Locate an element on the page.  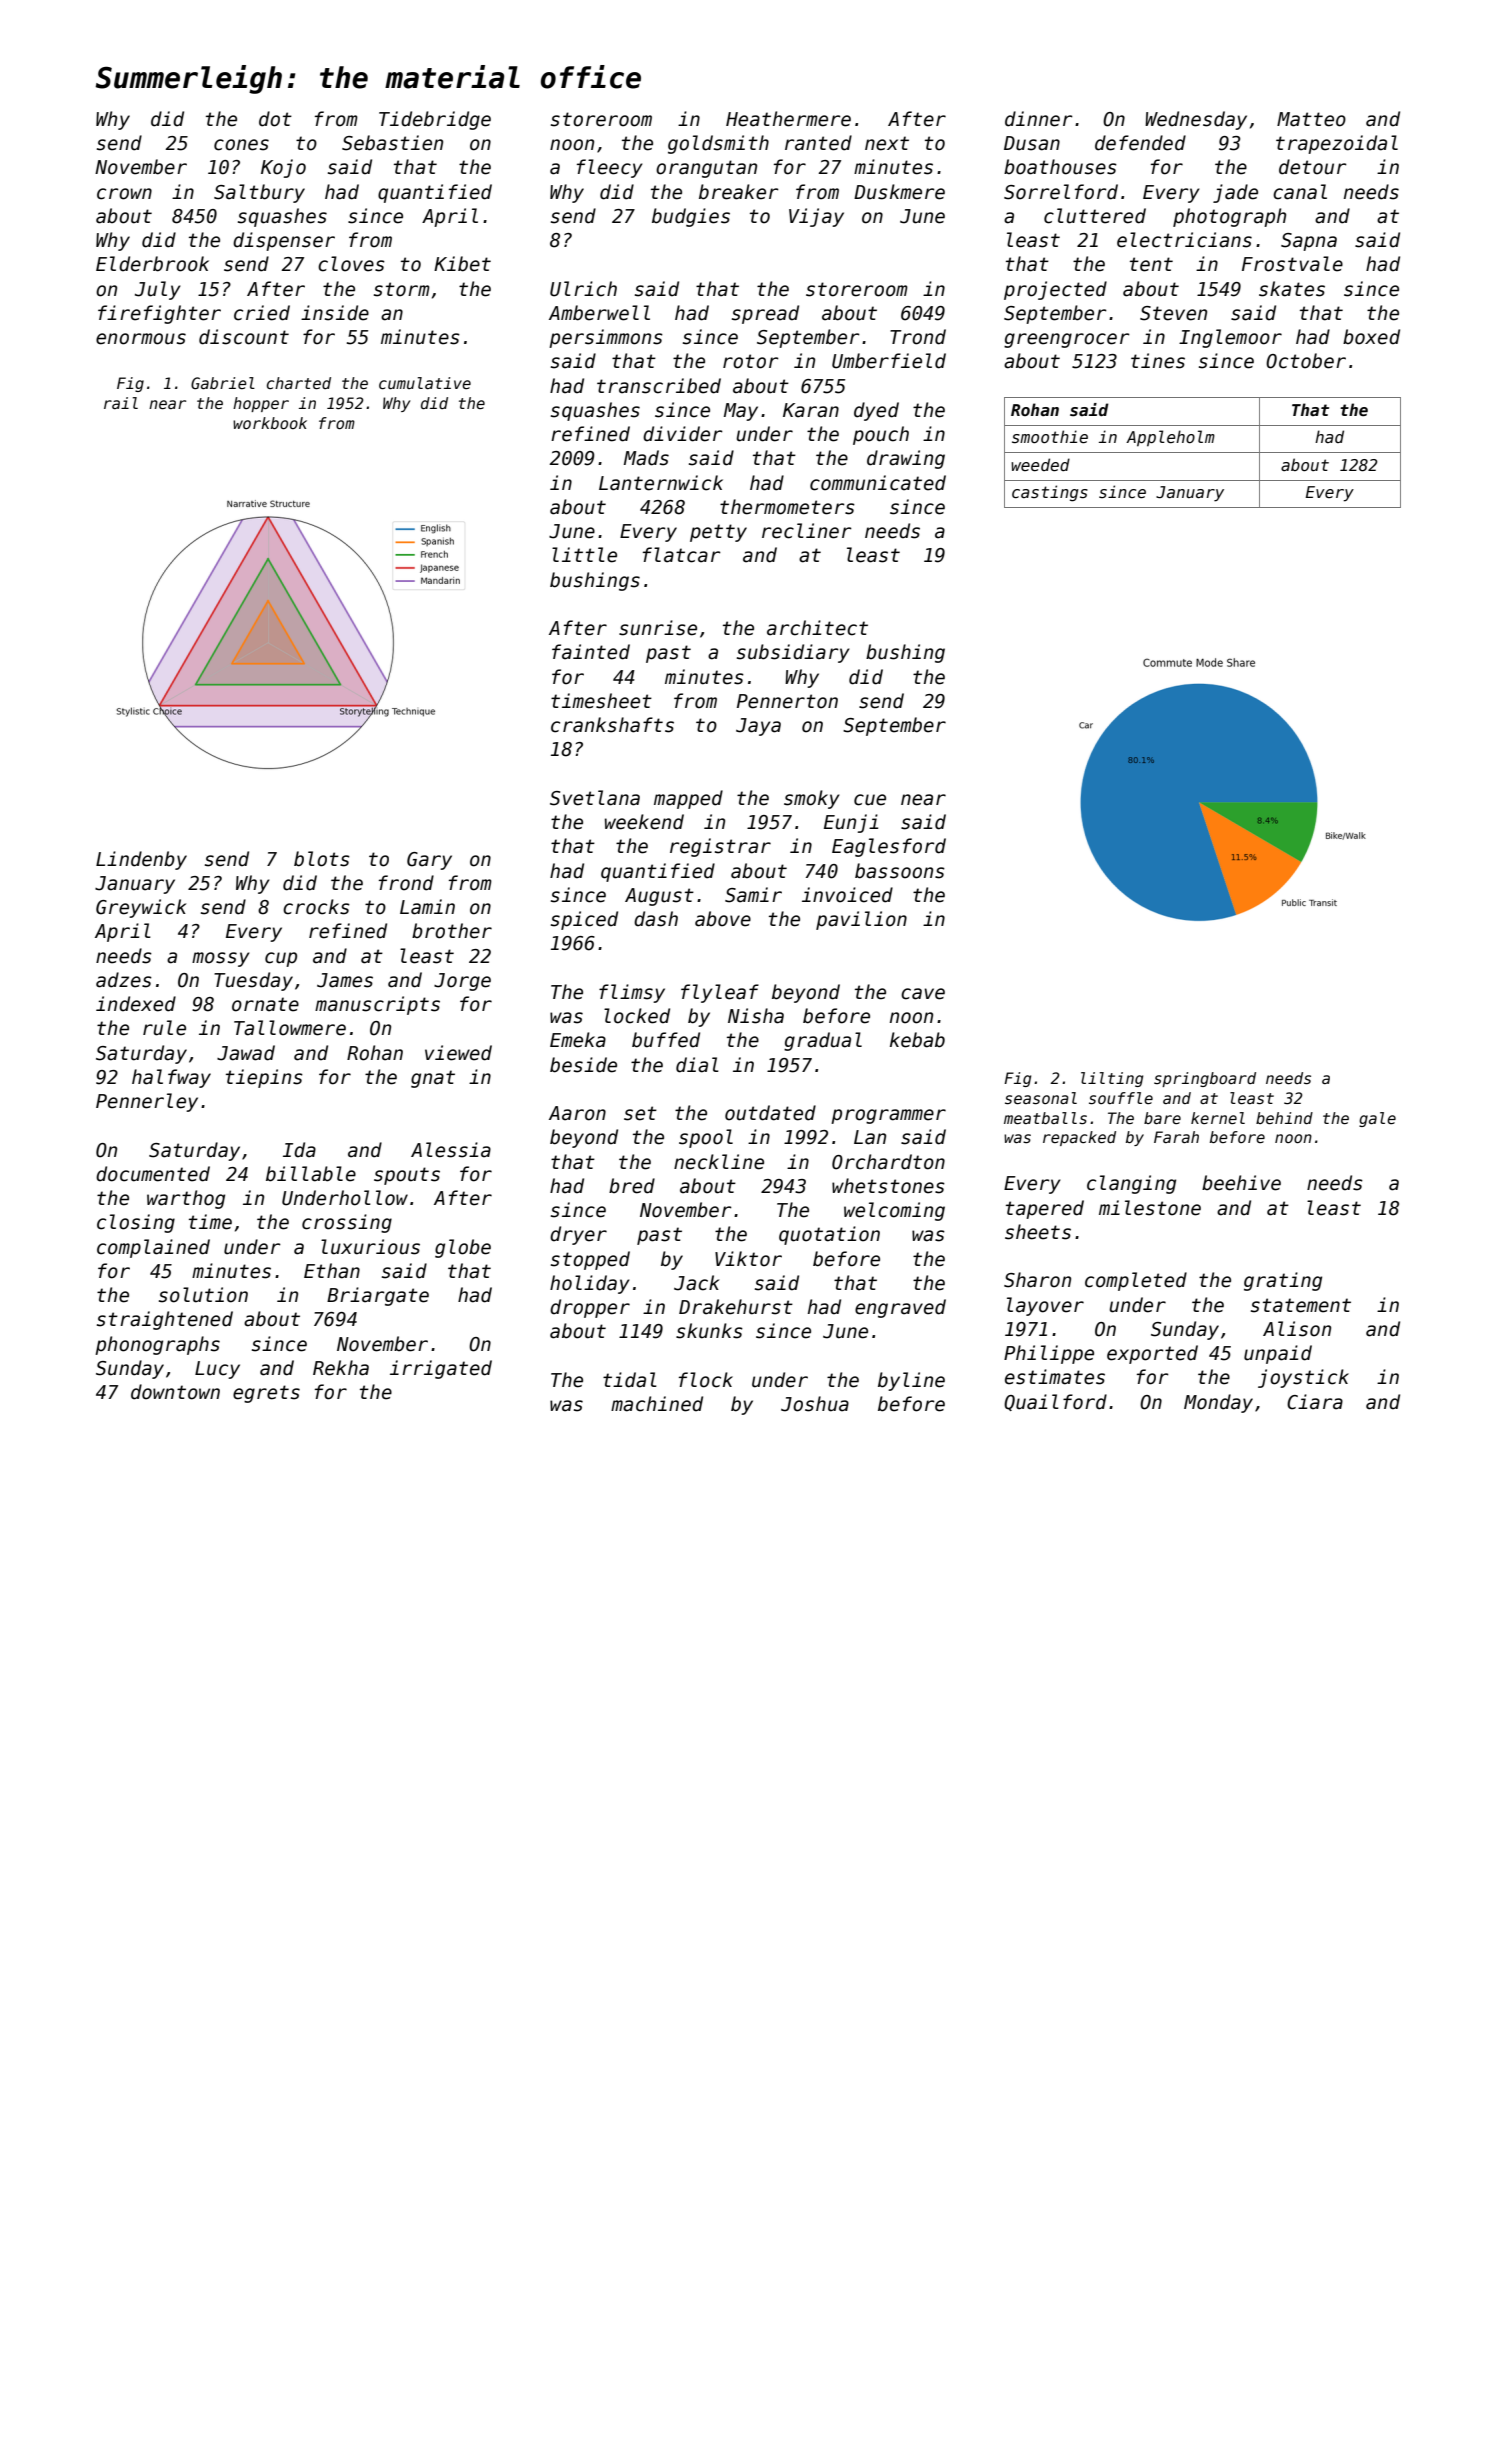
Matteo is located at coordinates (1311, 119).
